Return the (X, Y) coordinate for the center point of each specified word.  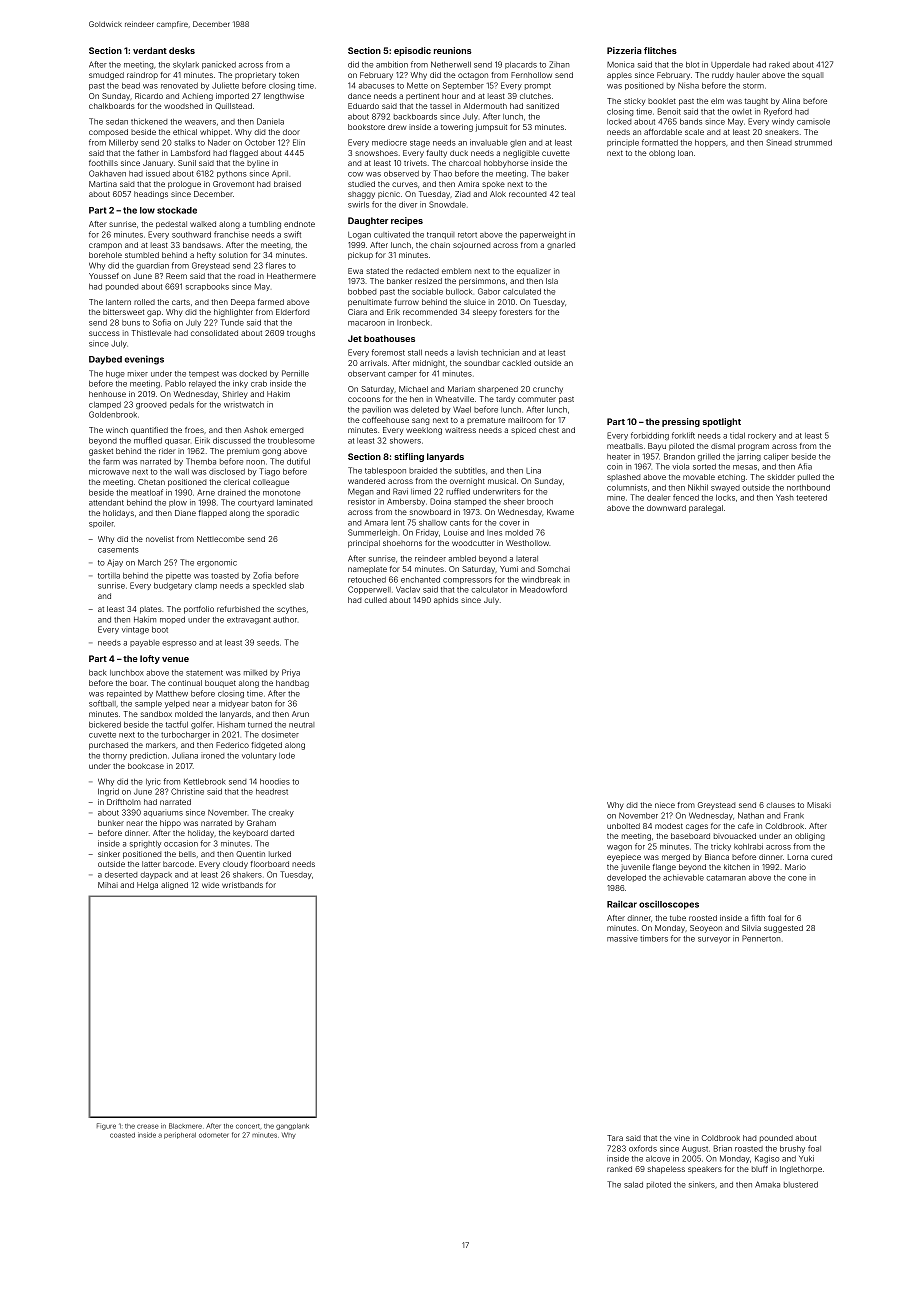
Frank (794, 815)
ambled (462, 559)
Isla (552, 281)
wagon (619, 848)
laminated (294, 502)
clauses (780, 805)
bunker (111, 823)
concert (248, 1126)
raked (779, 65)
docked (253, 374)
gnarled (561, 246)
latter (151, 864)
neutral (301, 725)
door (291, 132)
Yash (785, 497)
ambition (392, 64)
